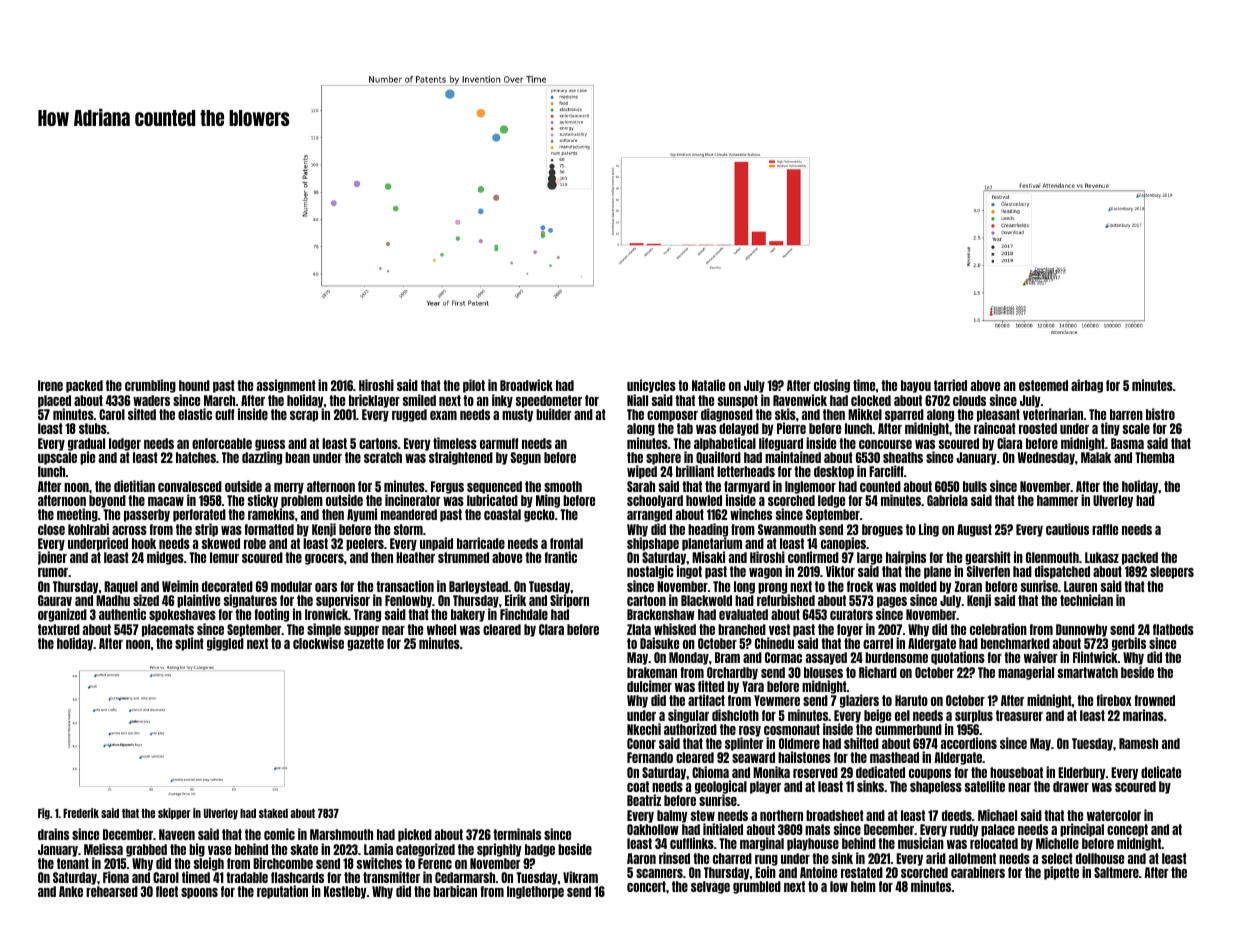  Describe the element at coordinates (54, 401) in the image. I see `placed` at that location.
